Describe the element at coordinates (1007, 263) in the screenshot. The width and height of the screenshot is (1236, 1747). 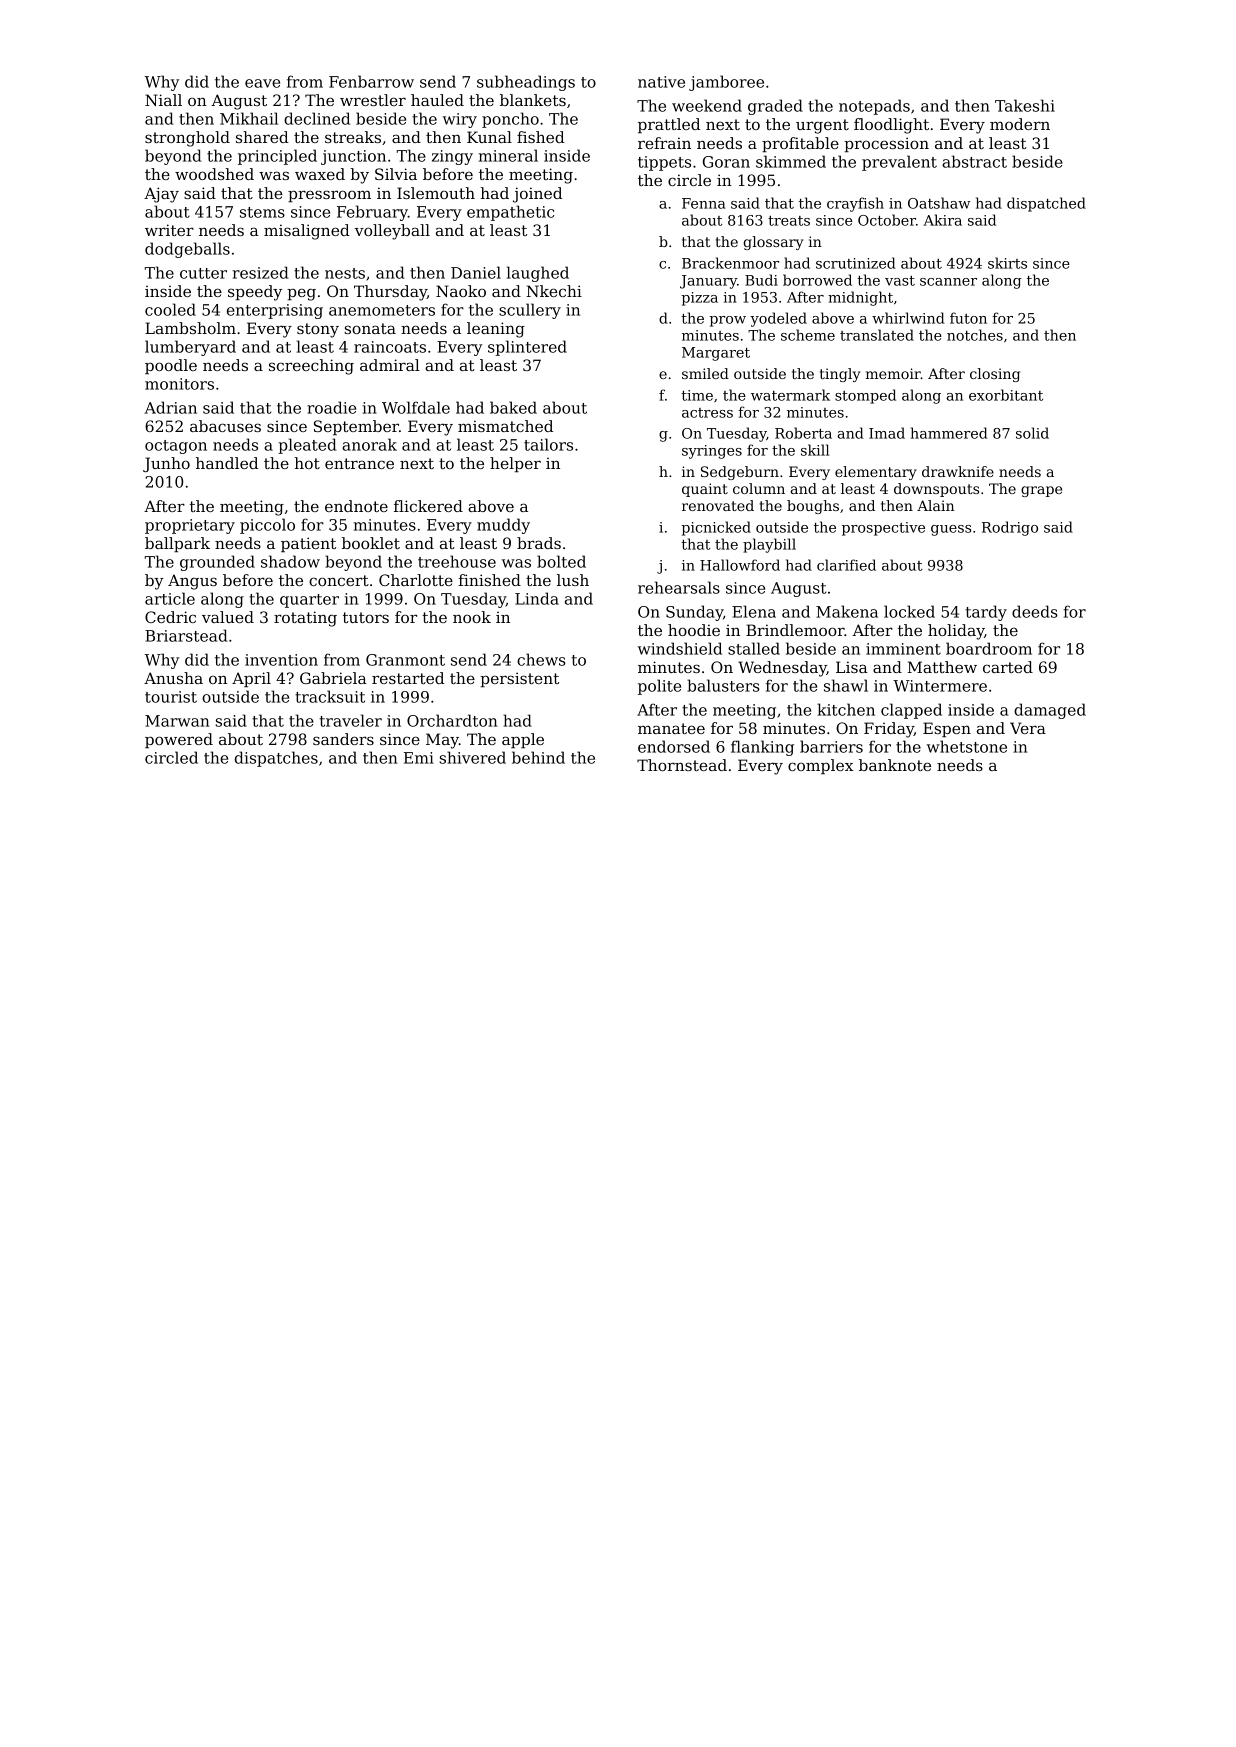
I see `skirts` at that location.
